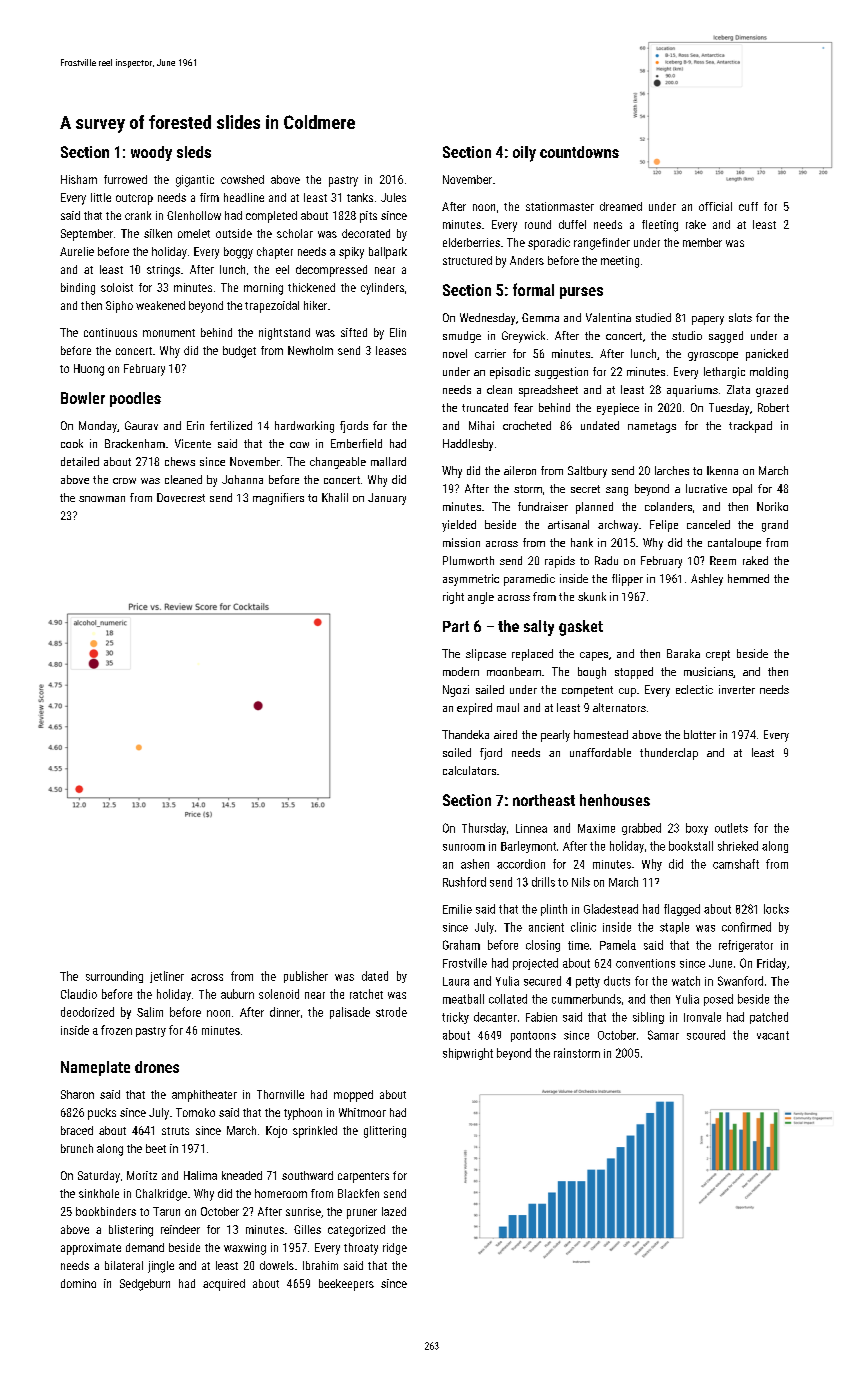 Image resolution: width=849 pixels, height=1400 pixels. Describe the element at coordinates (707, 580) in the document. I see `Ashley` at that location.
